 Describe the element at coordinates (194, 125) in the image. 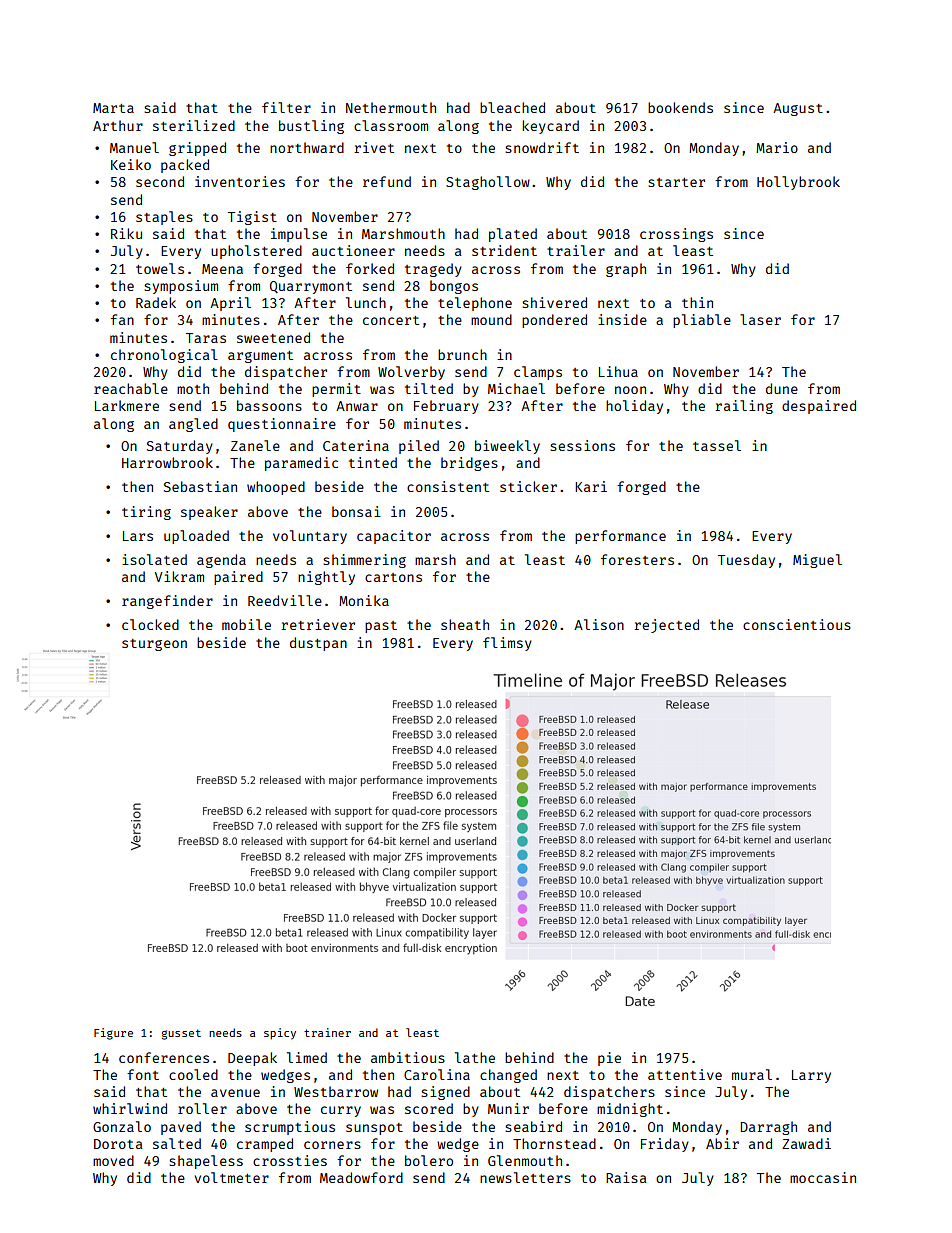

I see `sterilized` at that location.
